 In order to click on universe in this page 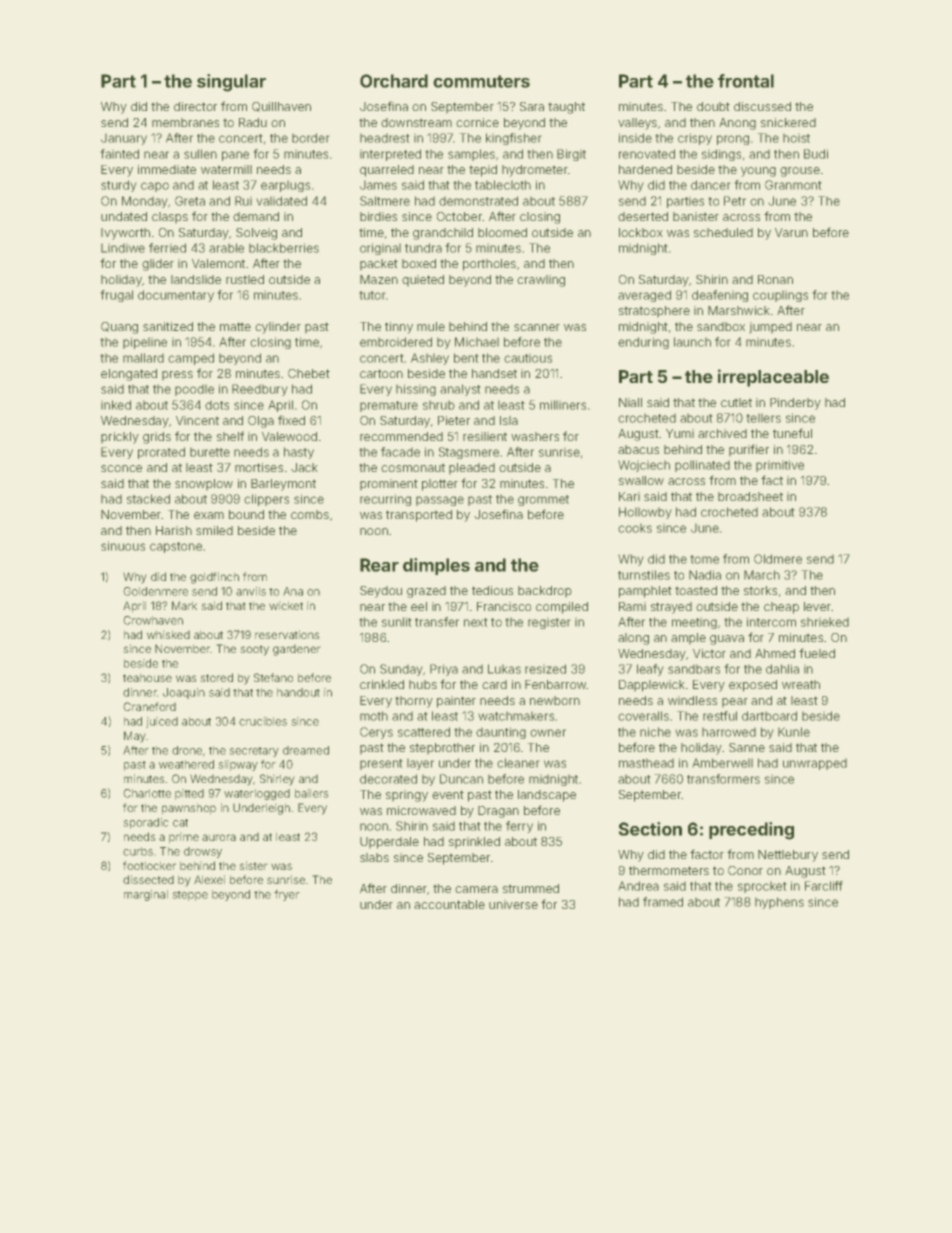, I will do `click(513, 904)`.
